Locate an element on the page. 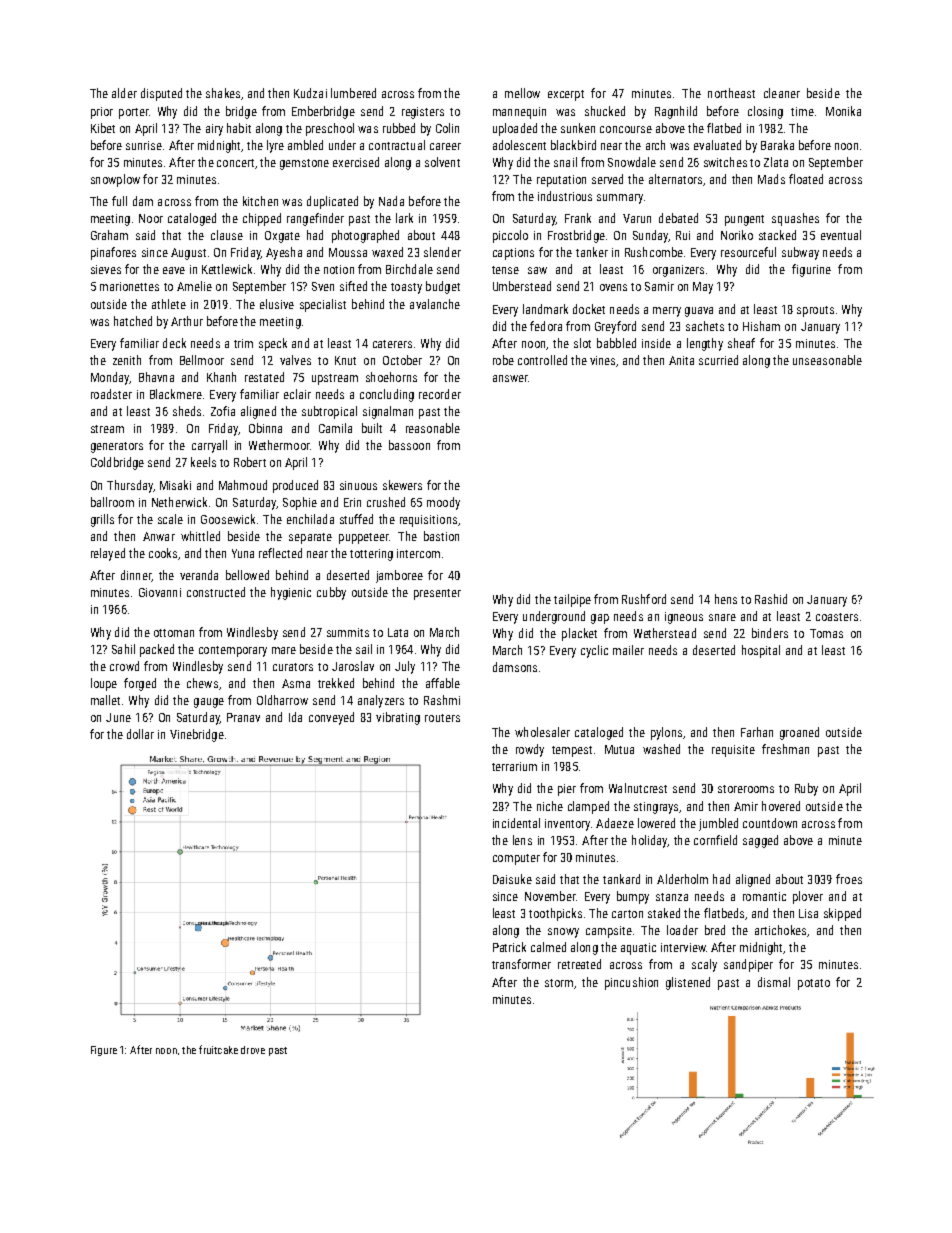 The height and width of the image is (1233, 952). glistened is located at coordinates (688, 983).
